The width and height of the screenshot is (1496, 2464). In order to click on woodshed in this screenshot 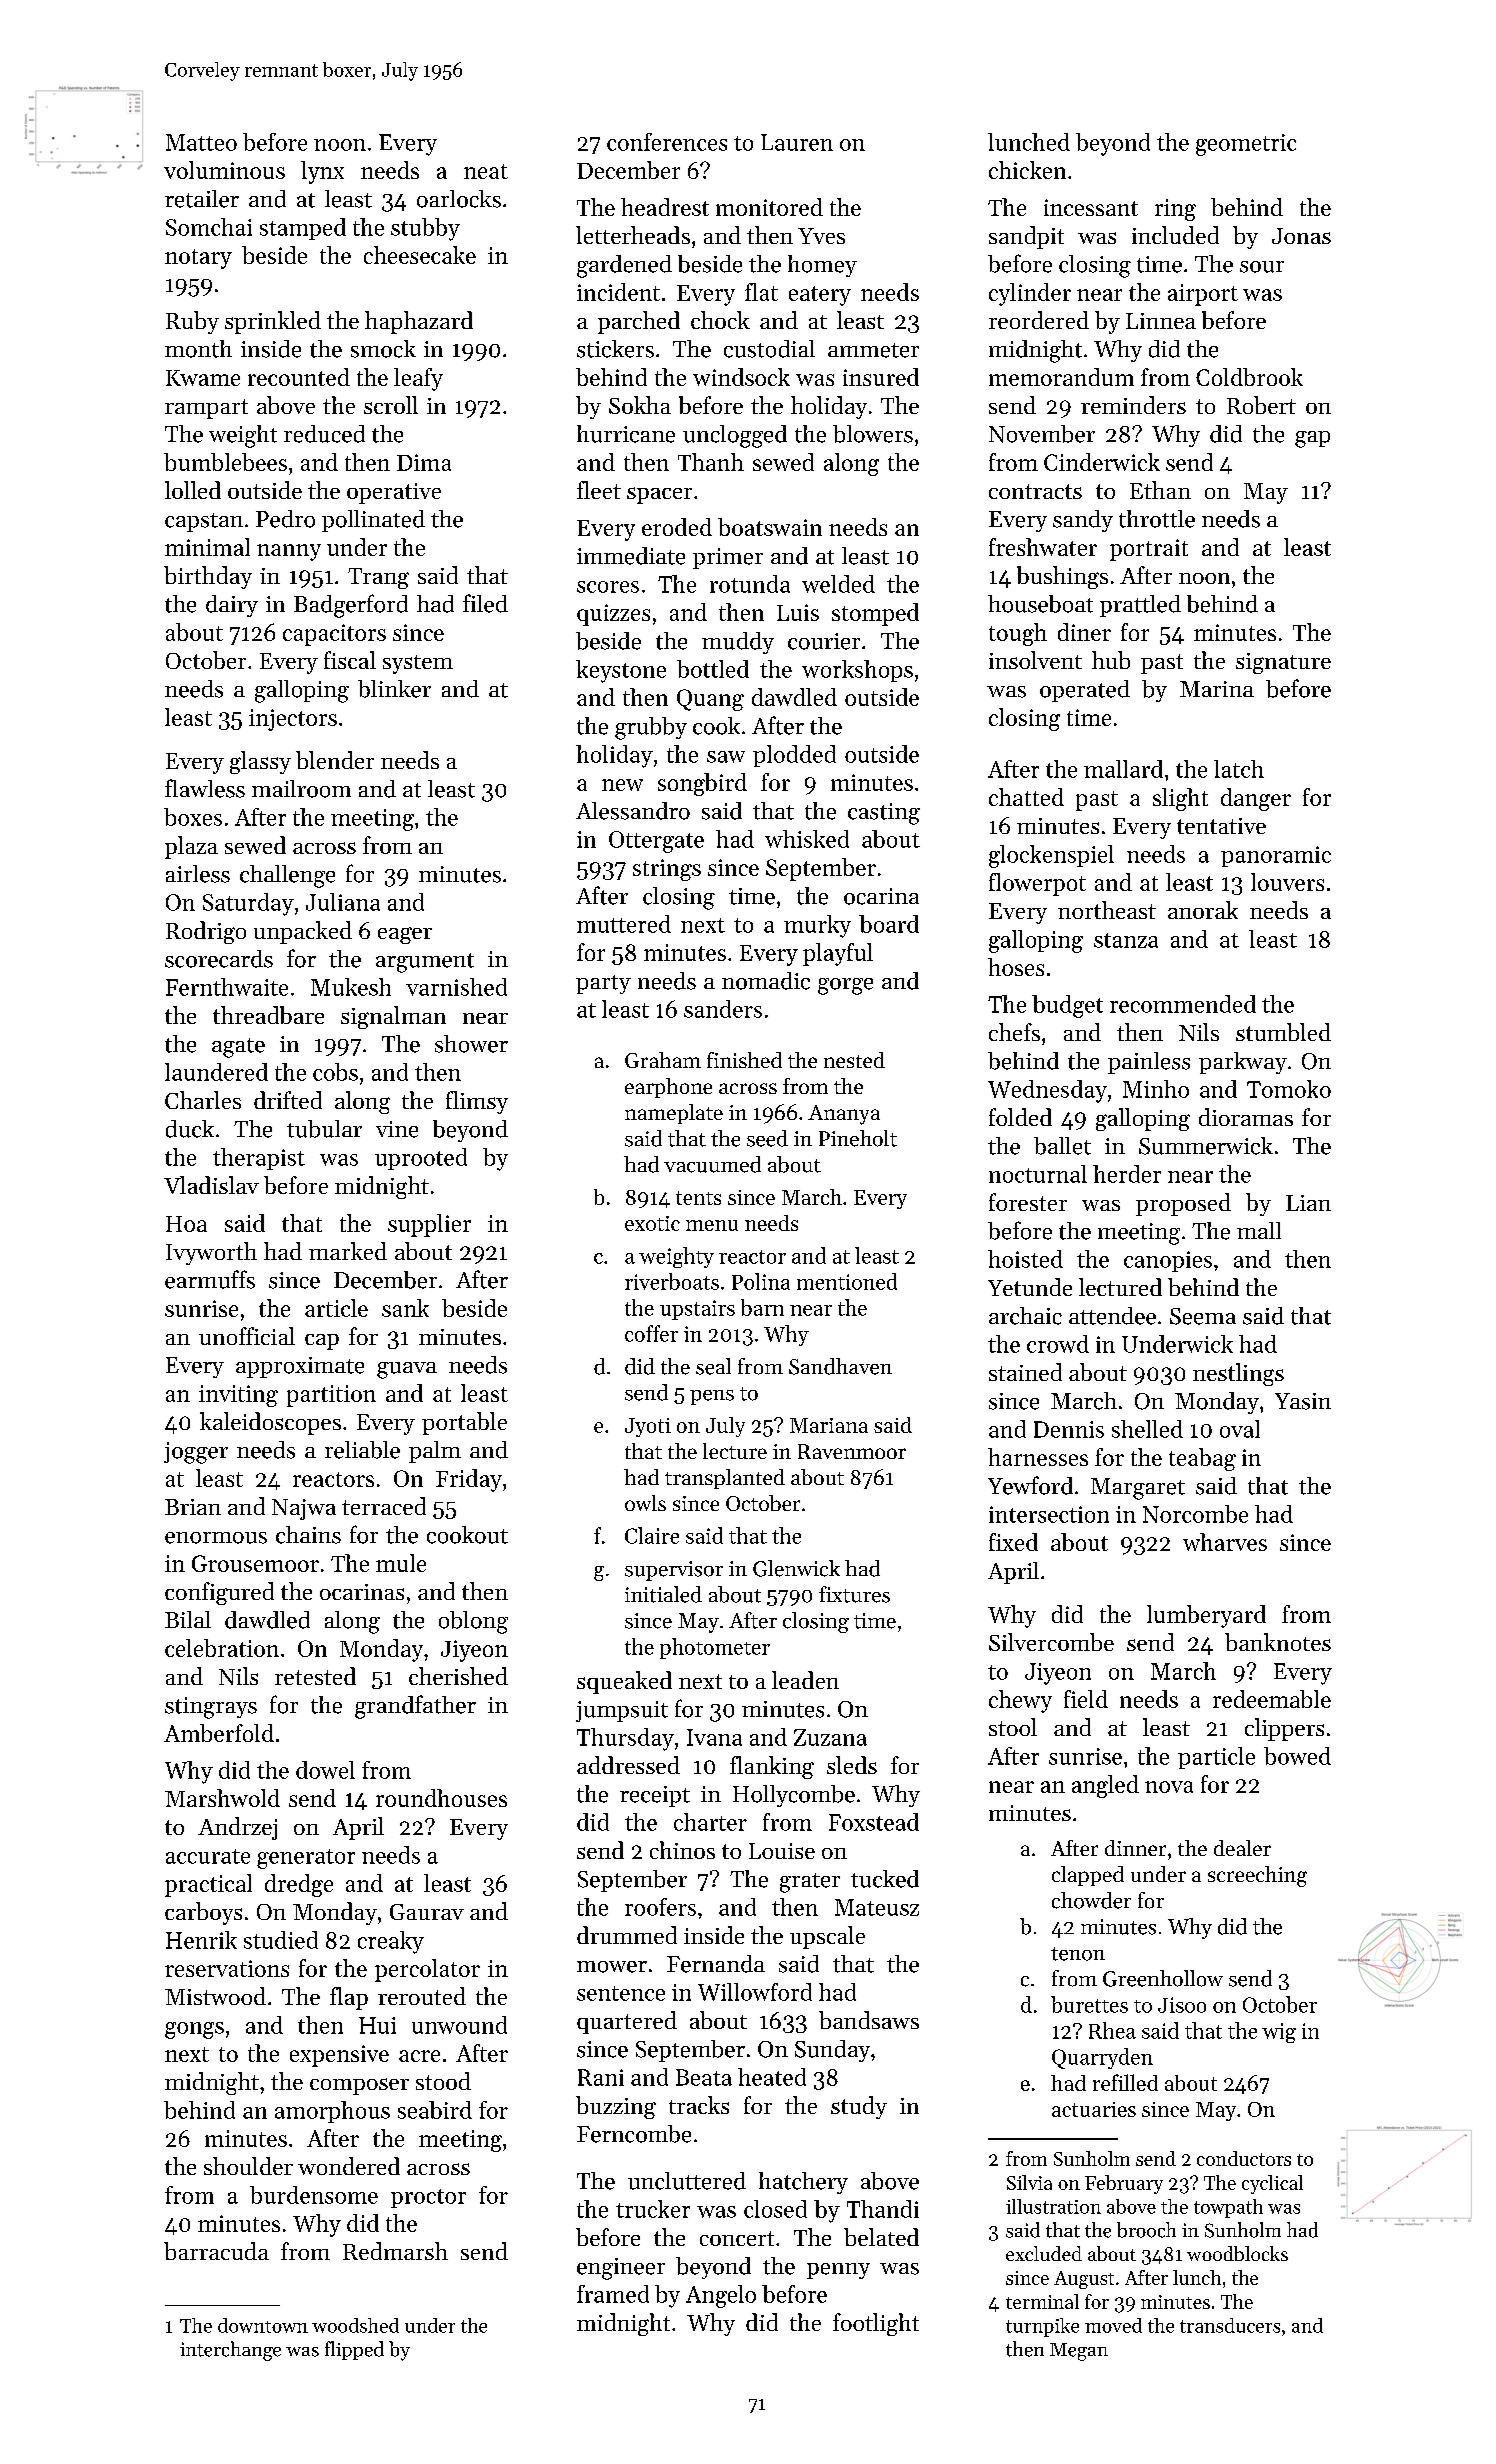, I will do `click(355, 2325)`.
